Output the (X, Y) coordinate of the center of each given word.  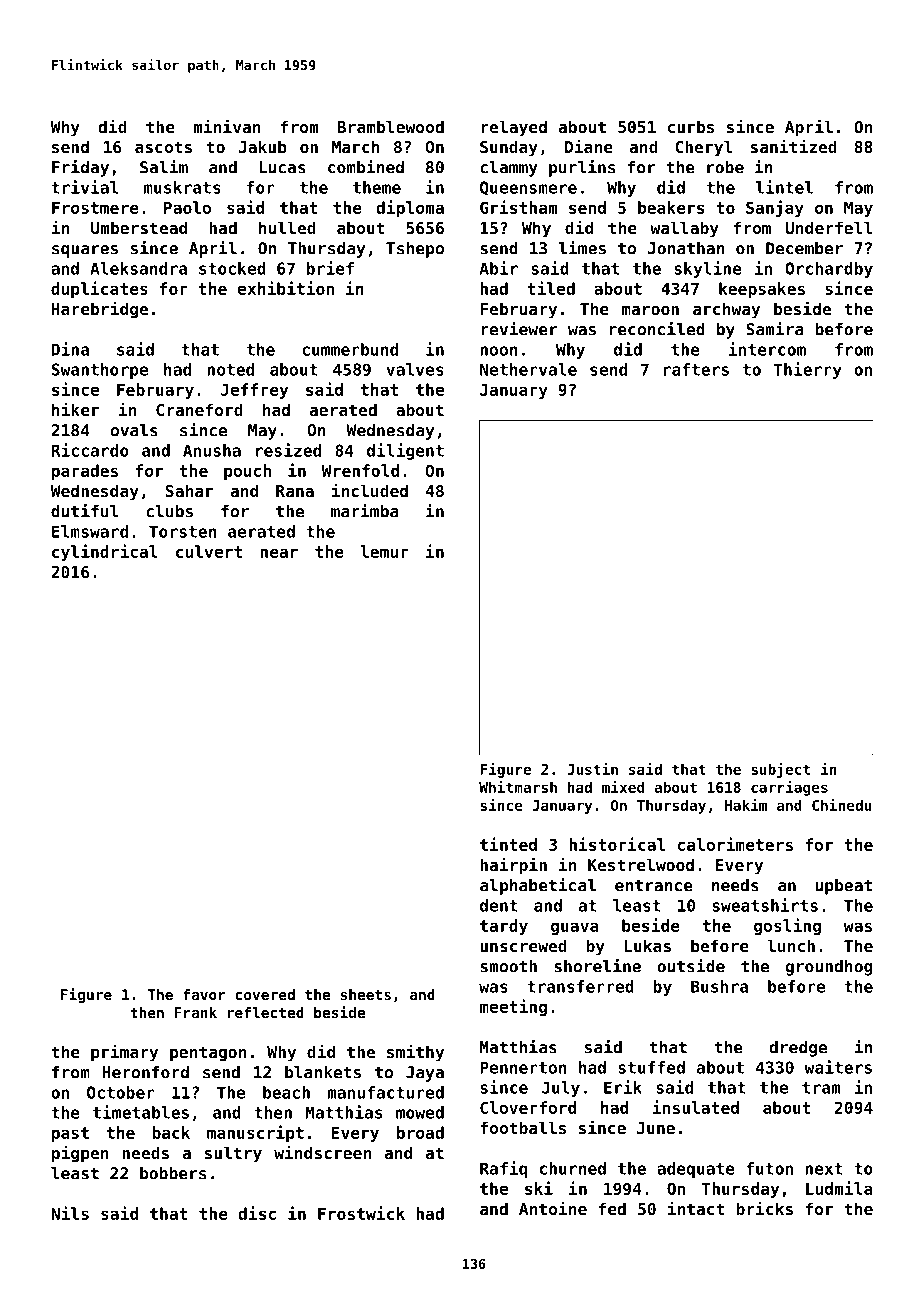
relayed (514, 128)
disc (257, 1213)
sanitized (793, 146)
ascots (163, 147)
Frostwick (361, 1213)
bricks (764, 1208)
